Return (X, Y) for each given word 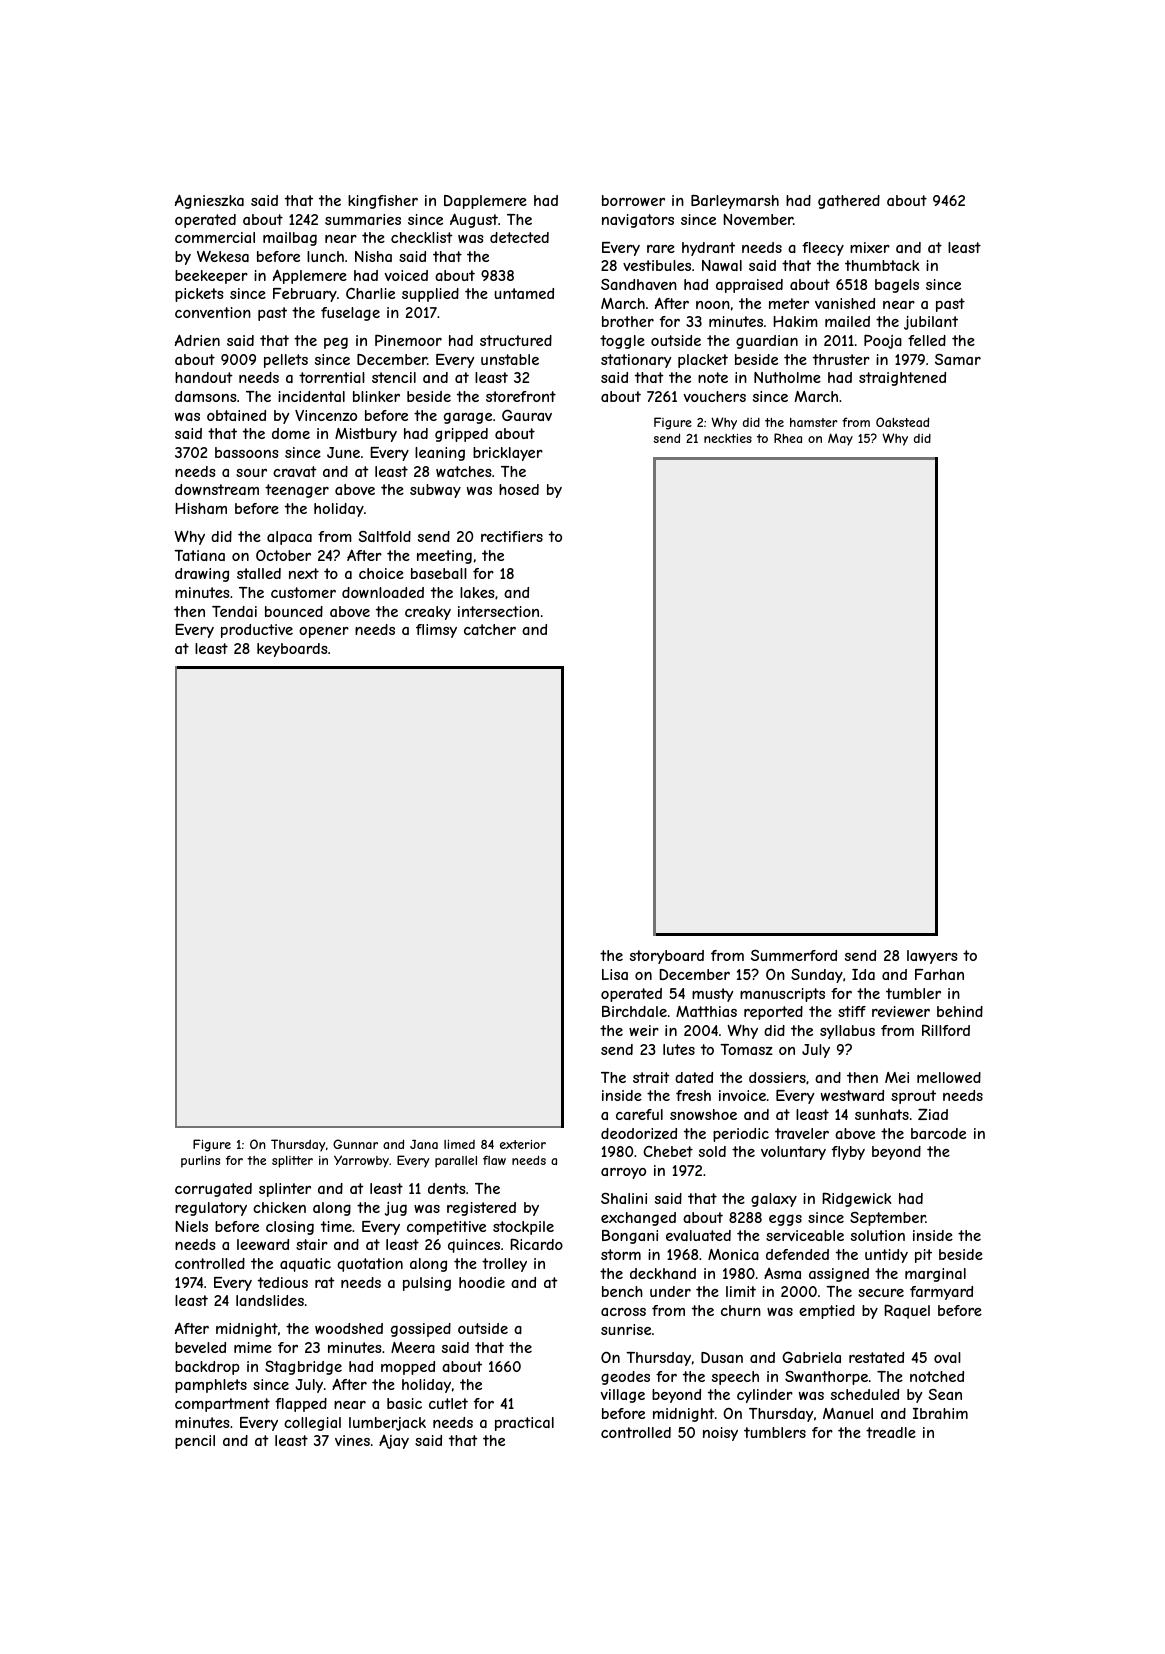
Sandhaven (639, 284)
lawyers (932, 957)
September (888, 1219)
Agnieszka (209, 201)
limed (459, 1144)
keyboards (292, 650)
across (623, 1312)
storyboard (667, 957)
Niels (191, 1226)
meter (789, 303)
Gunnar (355, 1144)
